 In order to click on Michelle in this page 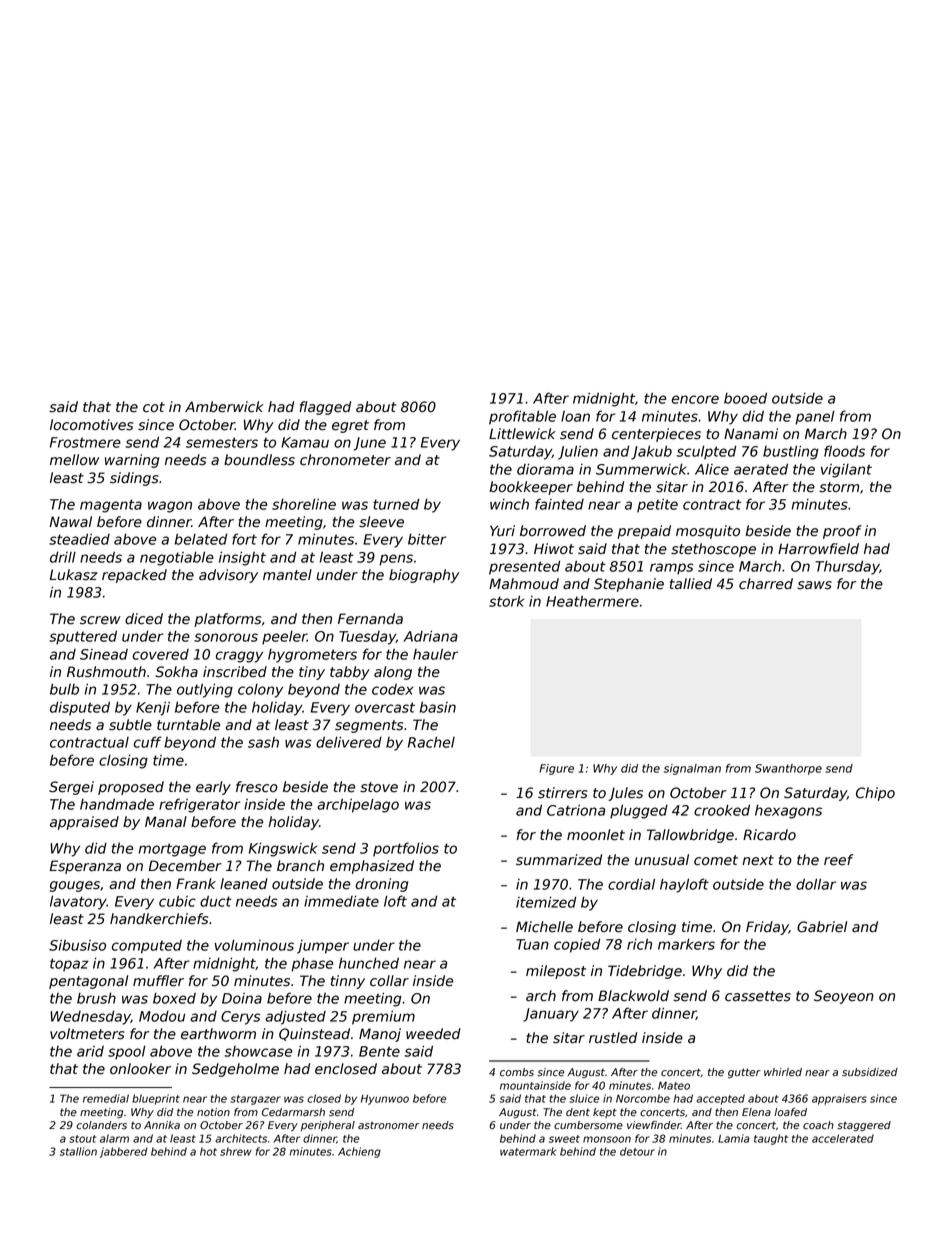, I will do `click(544, 927)`.
